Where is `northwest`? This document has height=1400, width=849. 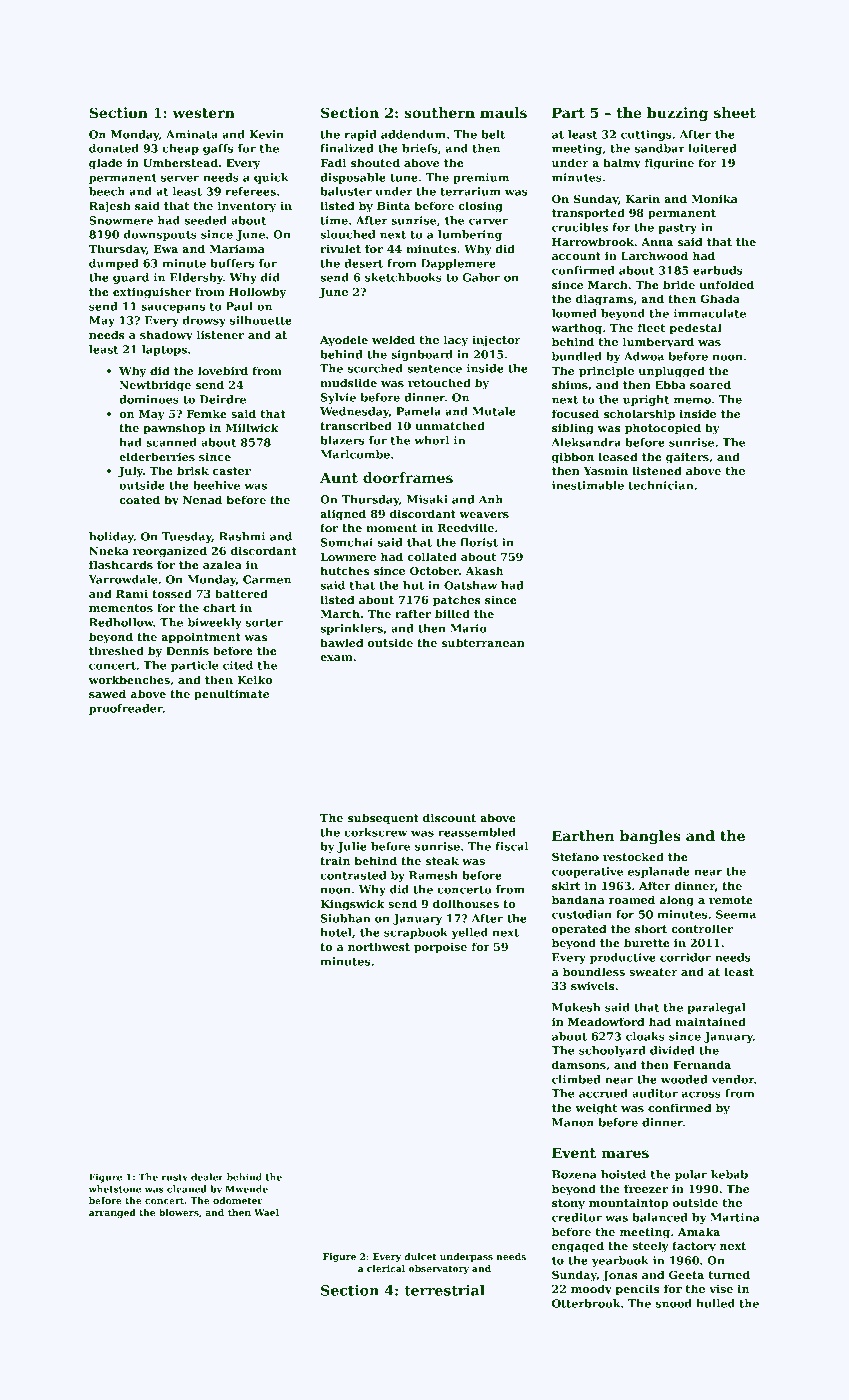
northwest is located at coordinates (379, 946).
